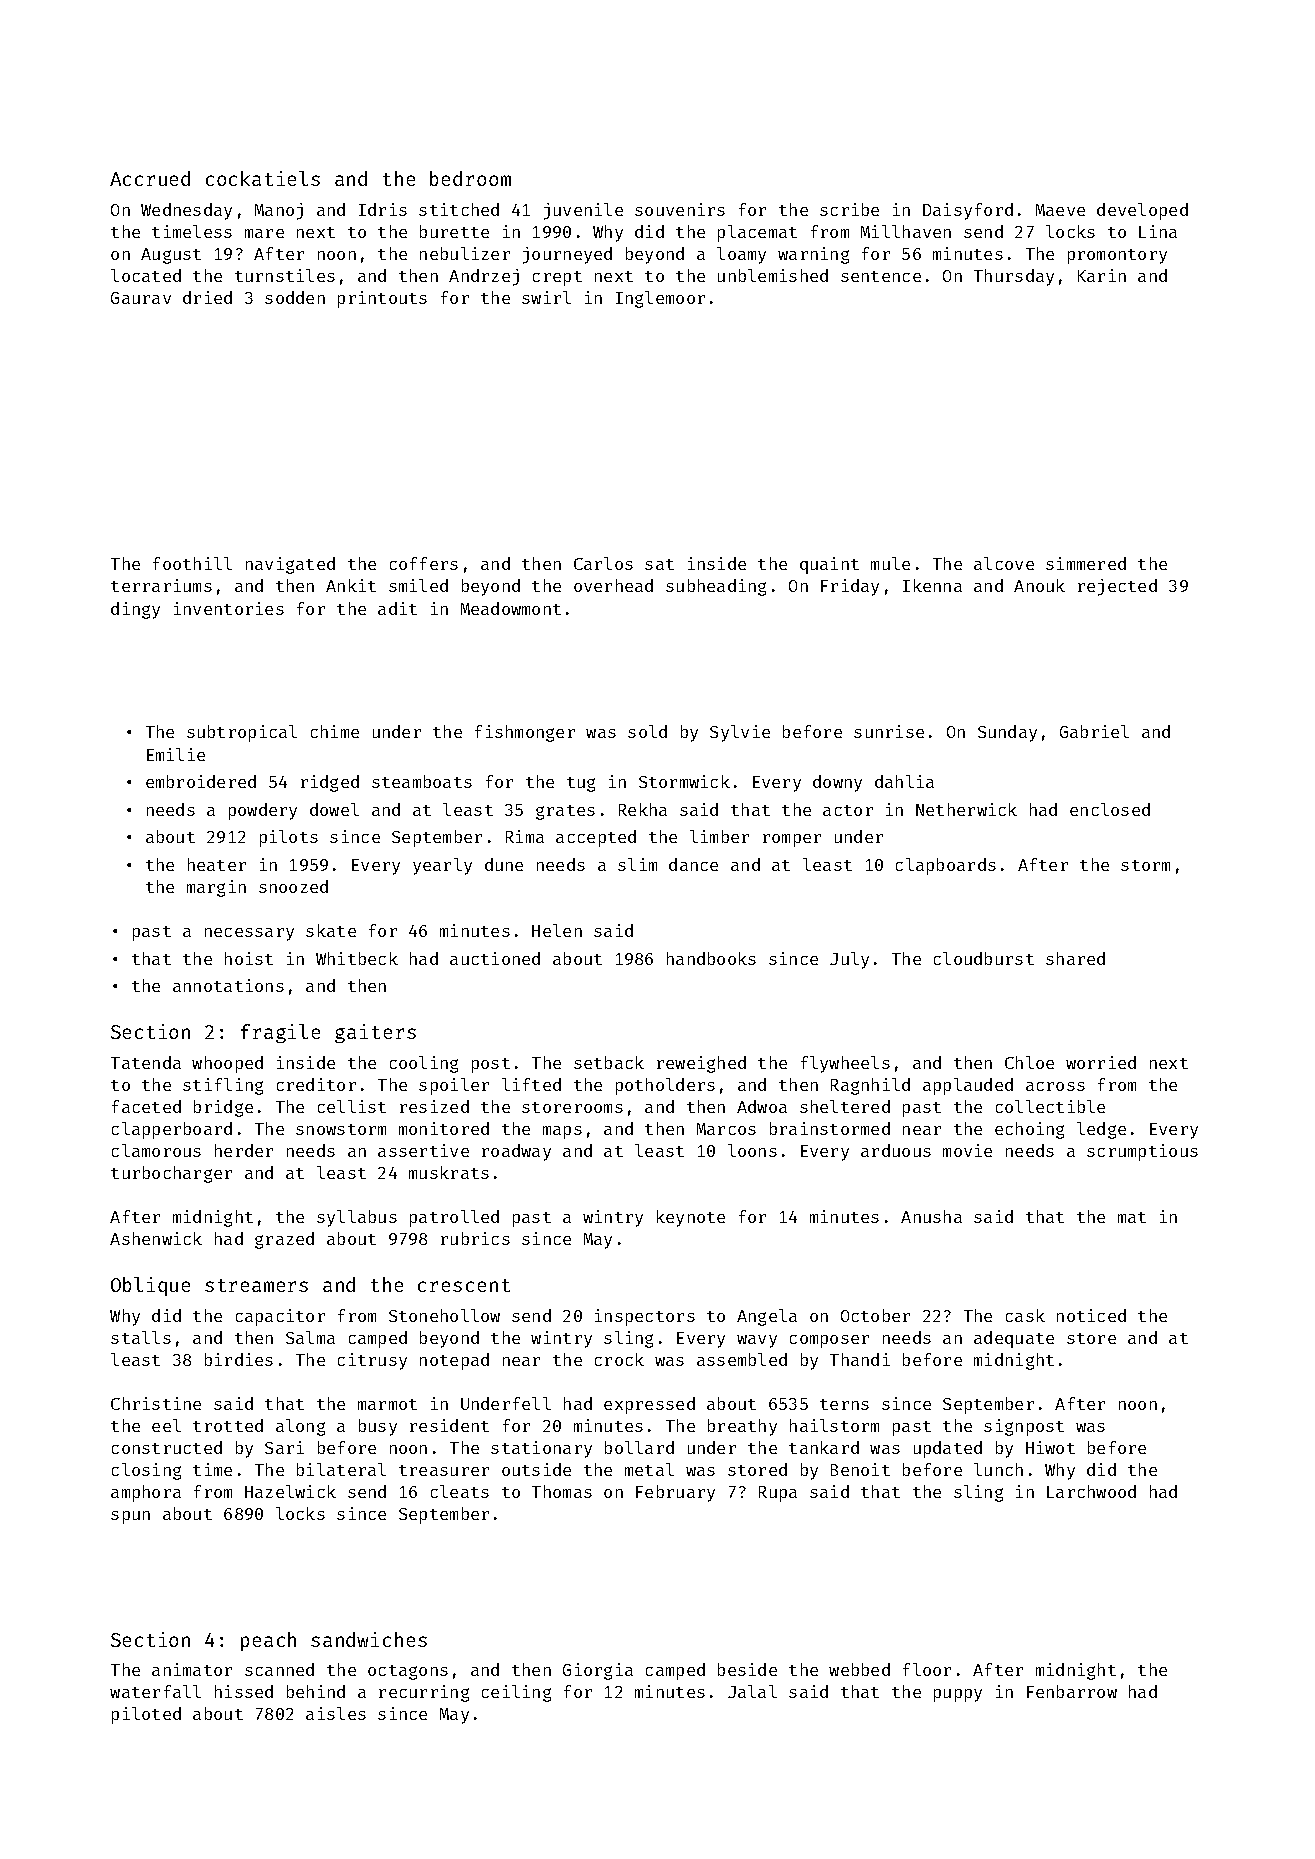  What do you see at coordinates (330, 783) in the screenshot?
I see `ridged` at bounding box center [330, 783].
